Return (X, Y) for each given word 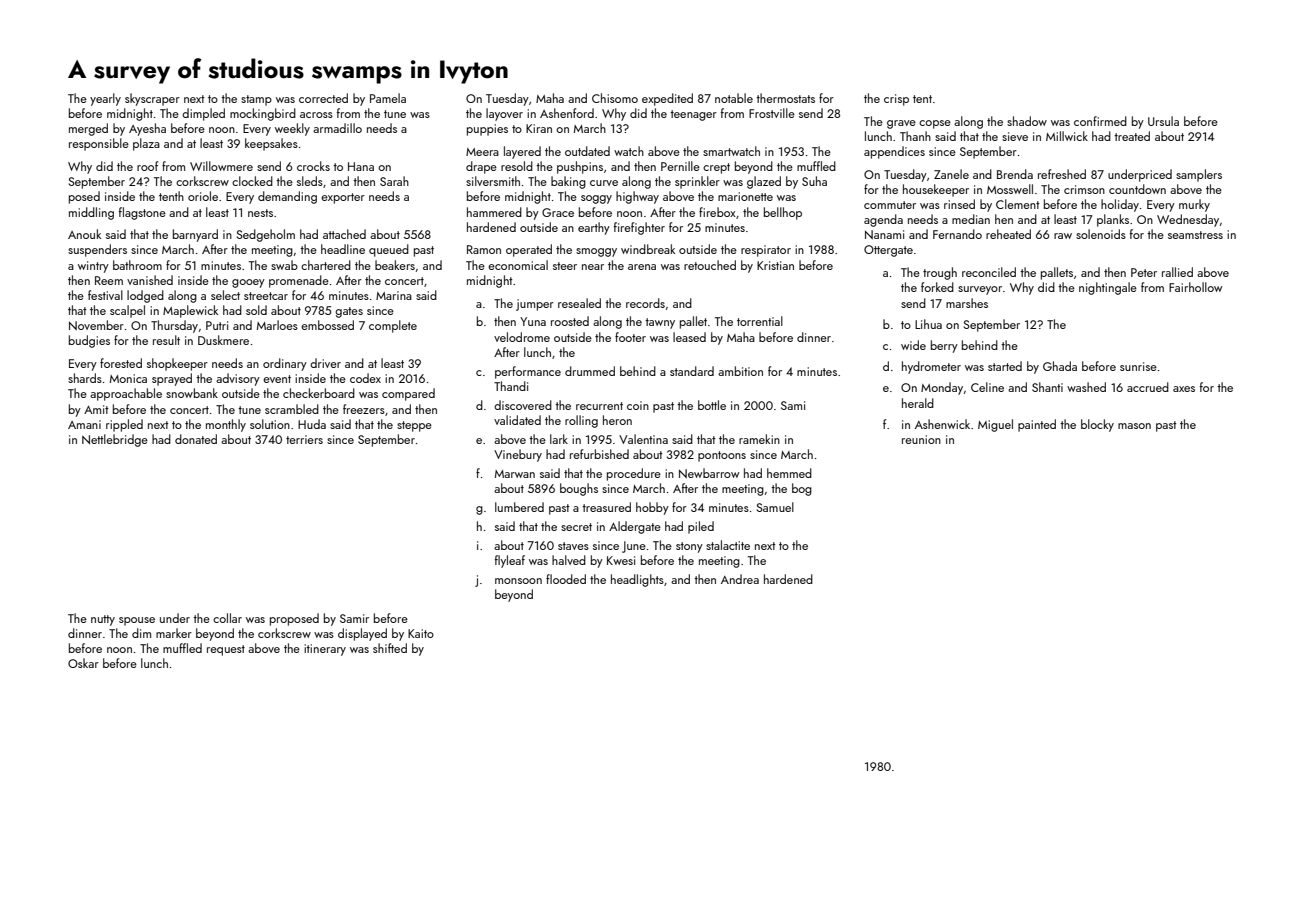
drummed (590, 371)
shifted (390, 648)
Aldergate (635, 527)
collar (227, 618)
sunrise (1138, 366)
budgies (89, 341)
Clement (1018, 204)
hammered (494, 212)
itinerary (325, 650)
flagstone (142, 213)
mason (1134, 426)
